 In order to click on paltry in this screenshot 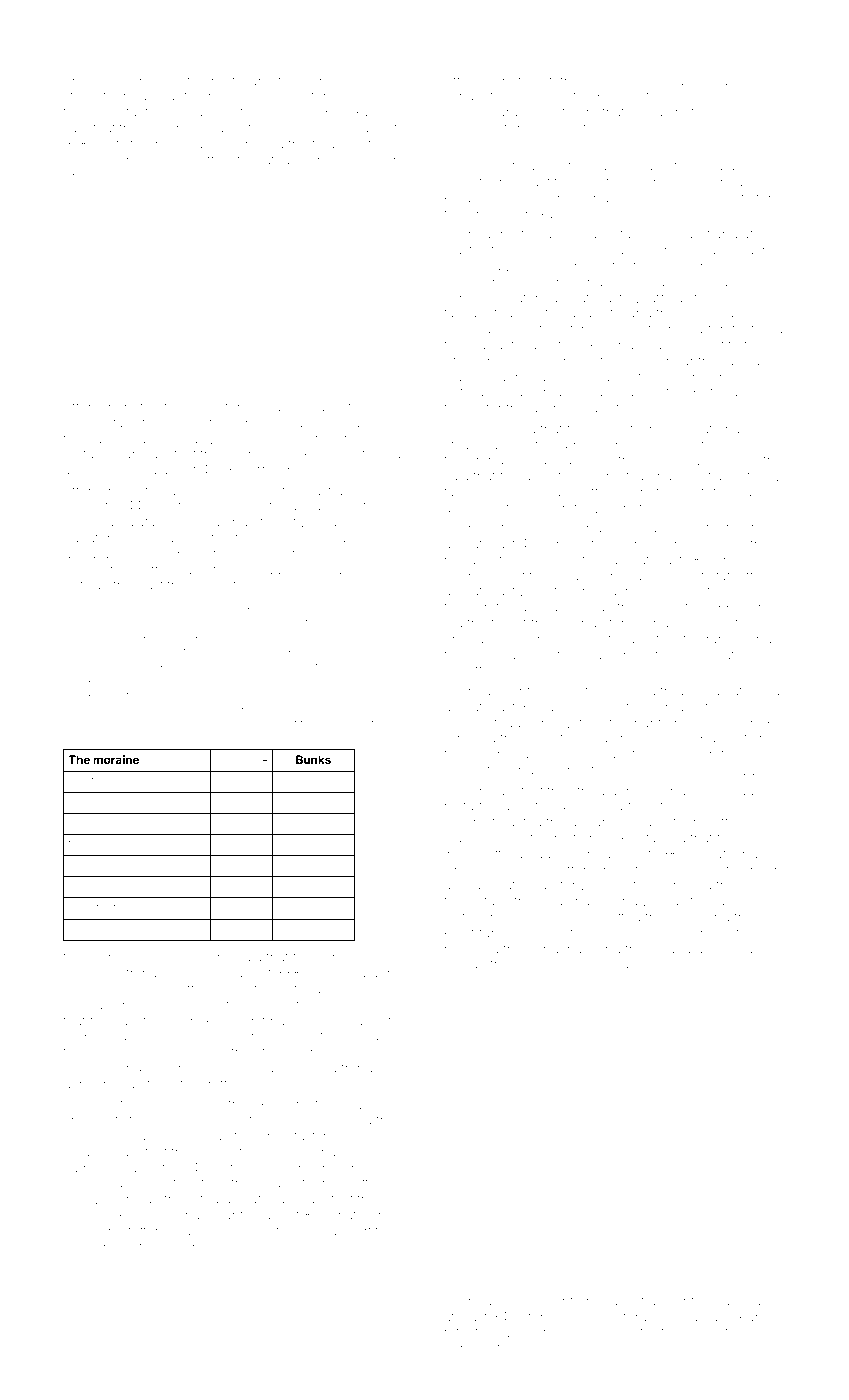, I will do `click(346, 408)`.
